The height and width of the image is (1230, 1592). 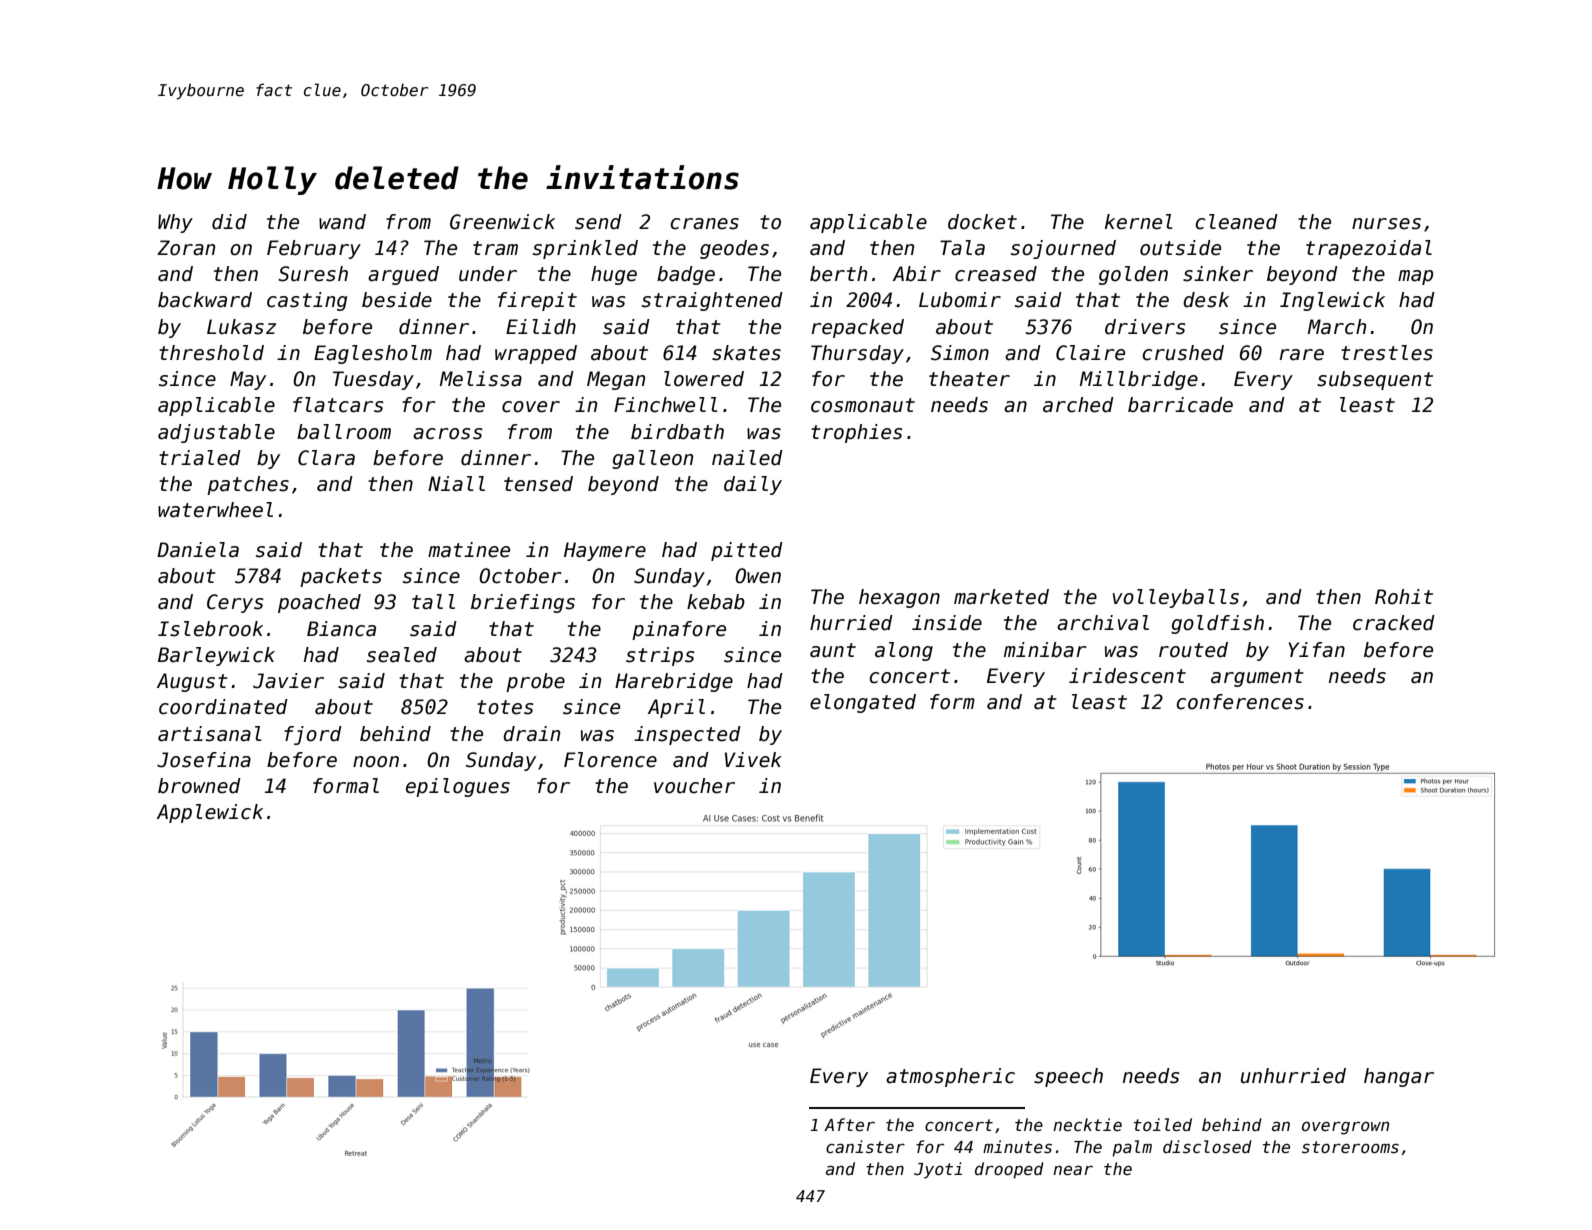 I want to click on Bianca, so click(x=341, y=629).
